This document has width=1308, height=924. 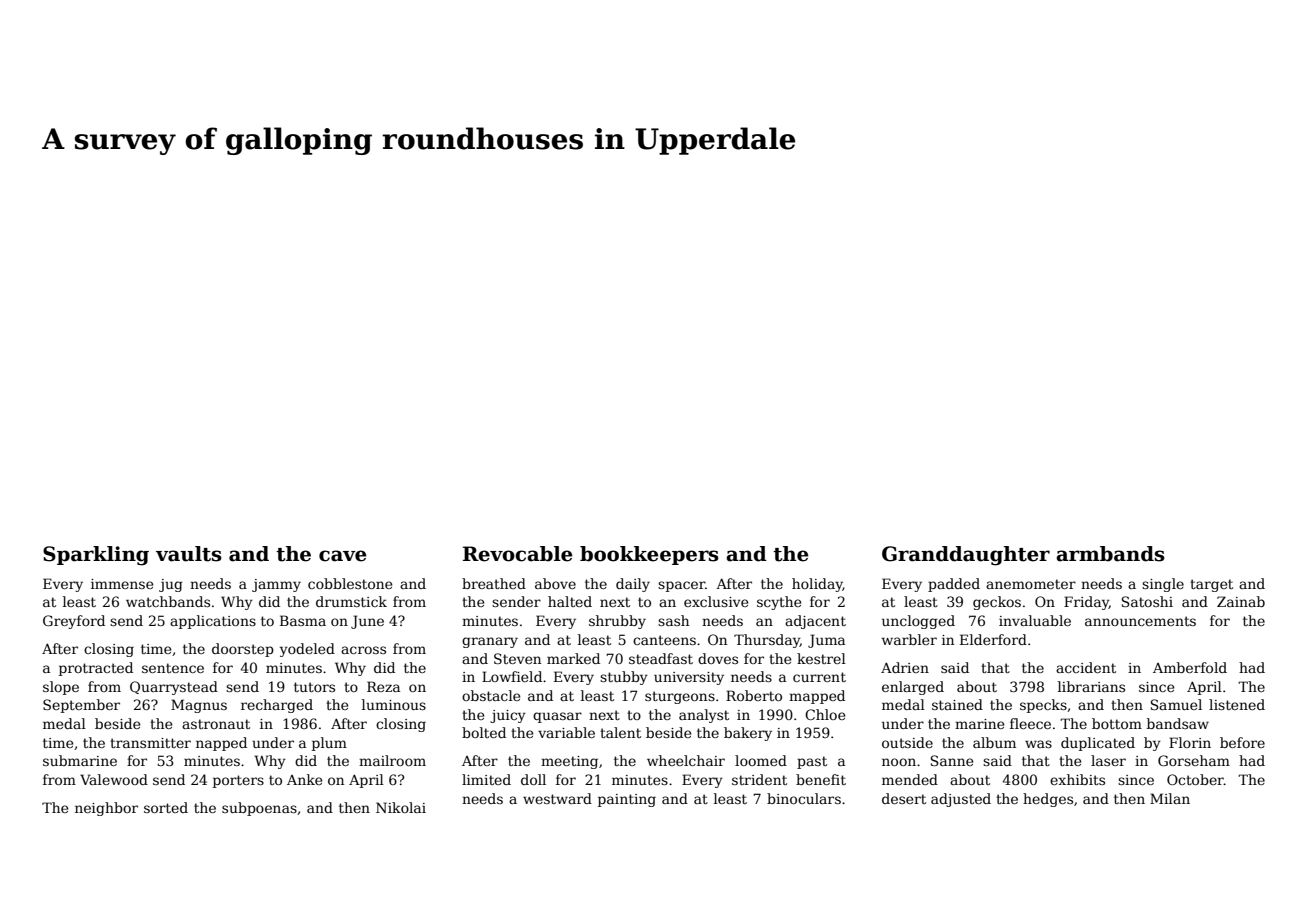 What do you see at coordinates (569, 762) in the document?
I see `meeting` at bounding box center [569, 762].
